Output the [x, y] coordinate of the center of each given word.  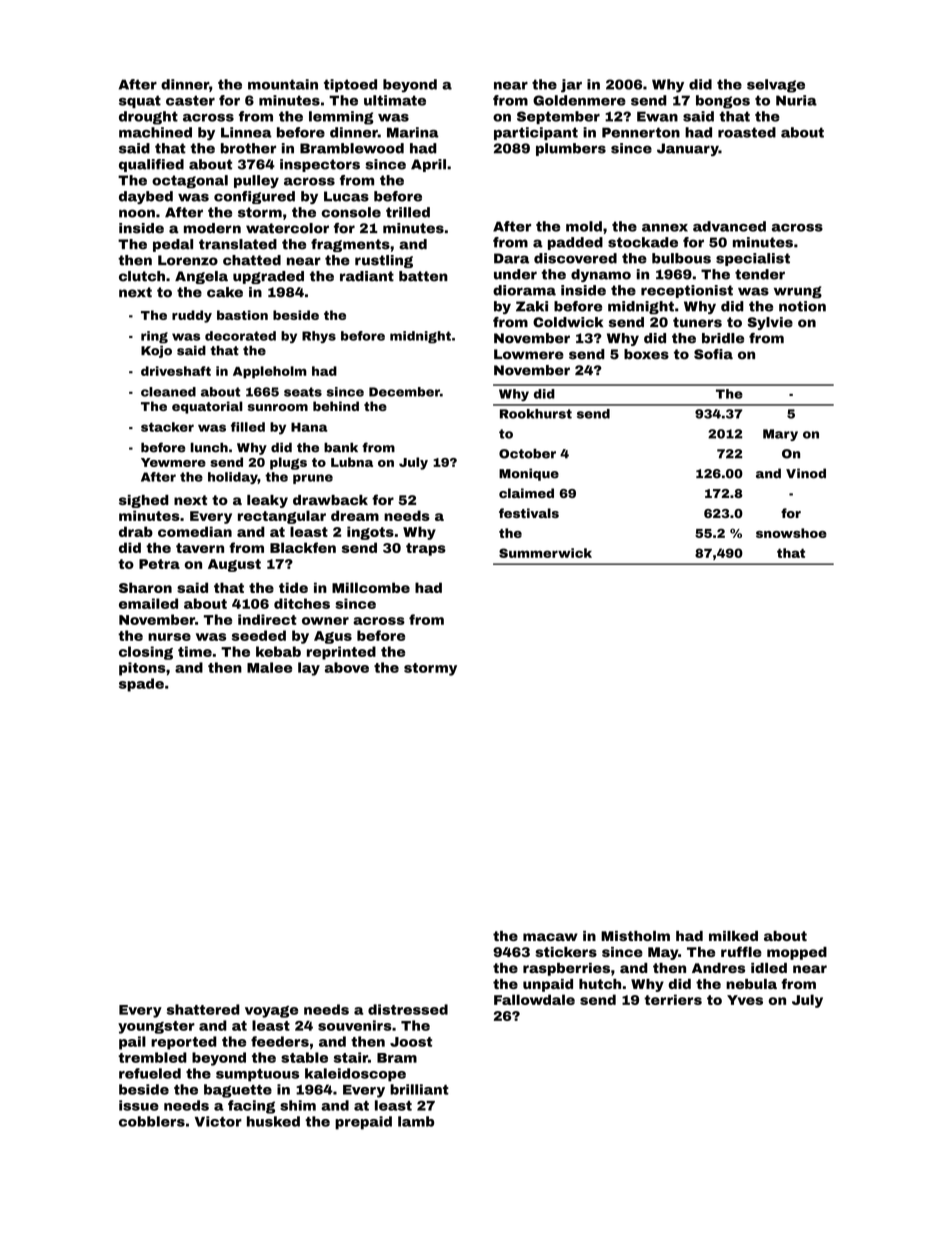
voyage [271, 1012]
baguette [238, 1091]
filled [248, 427]
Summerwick [545, 553]
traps [426, 549]
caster [190, 100]
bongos [723, 102]
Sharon [145, 587]
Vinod [806, 473]
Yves [745, 1000]
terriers [673, 999]
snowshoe [791, 533]
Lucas [346, 196]
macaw [550, 937]
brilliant [419, 1089]
